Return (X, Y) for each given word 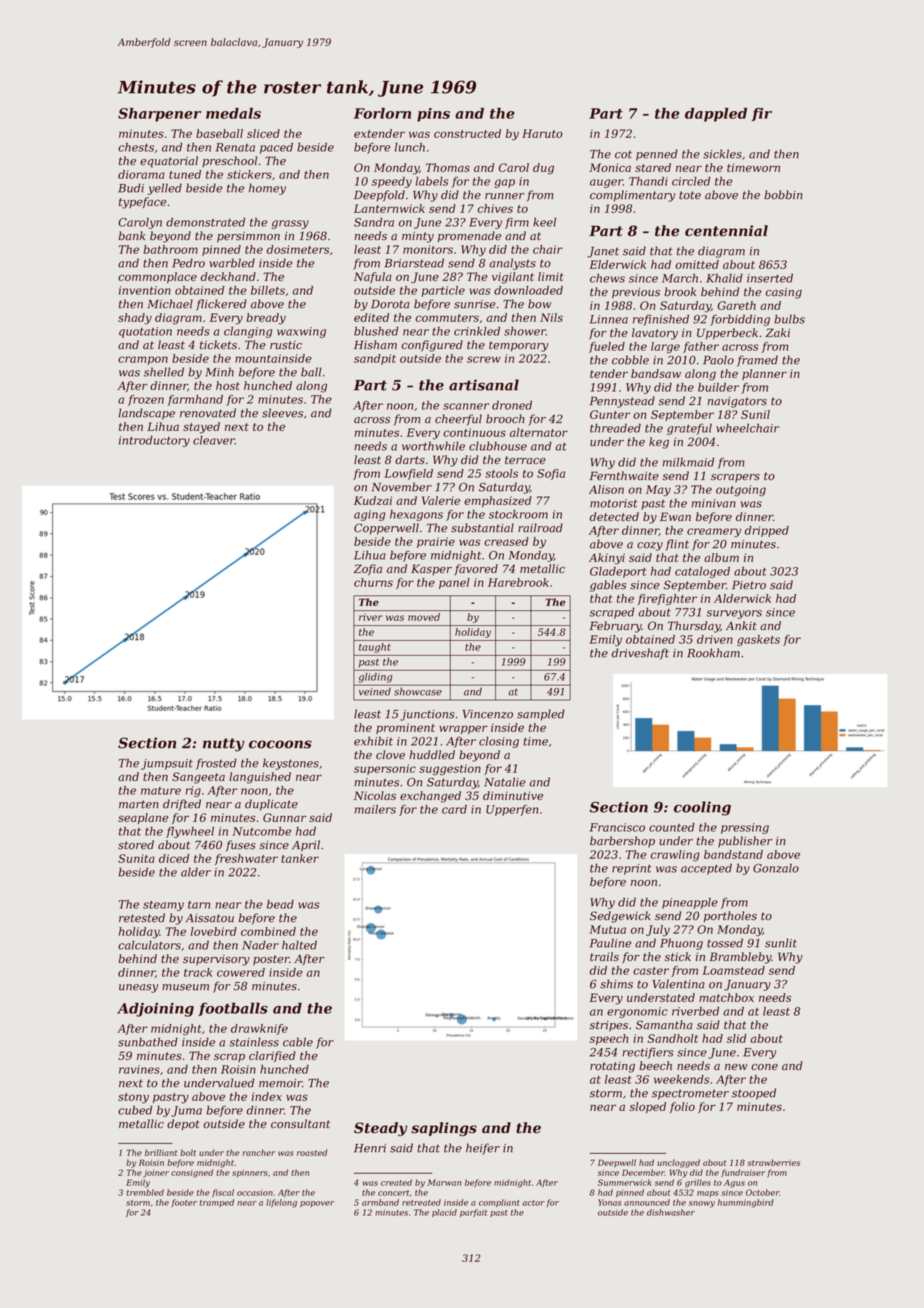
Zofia (368, 570)
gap (504, 183)
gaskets (758, 640)
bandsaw (656, 373)
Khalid (724, 278)
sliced (263, 133)
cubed (135, 1110)
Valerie (441, 500)
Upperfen (512, 810)
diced (174, 858)
